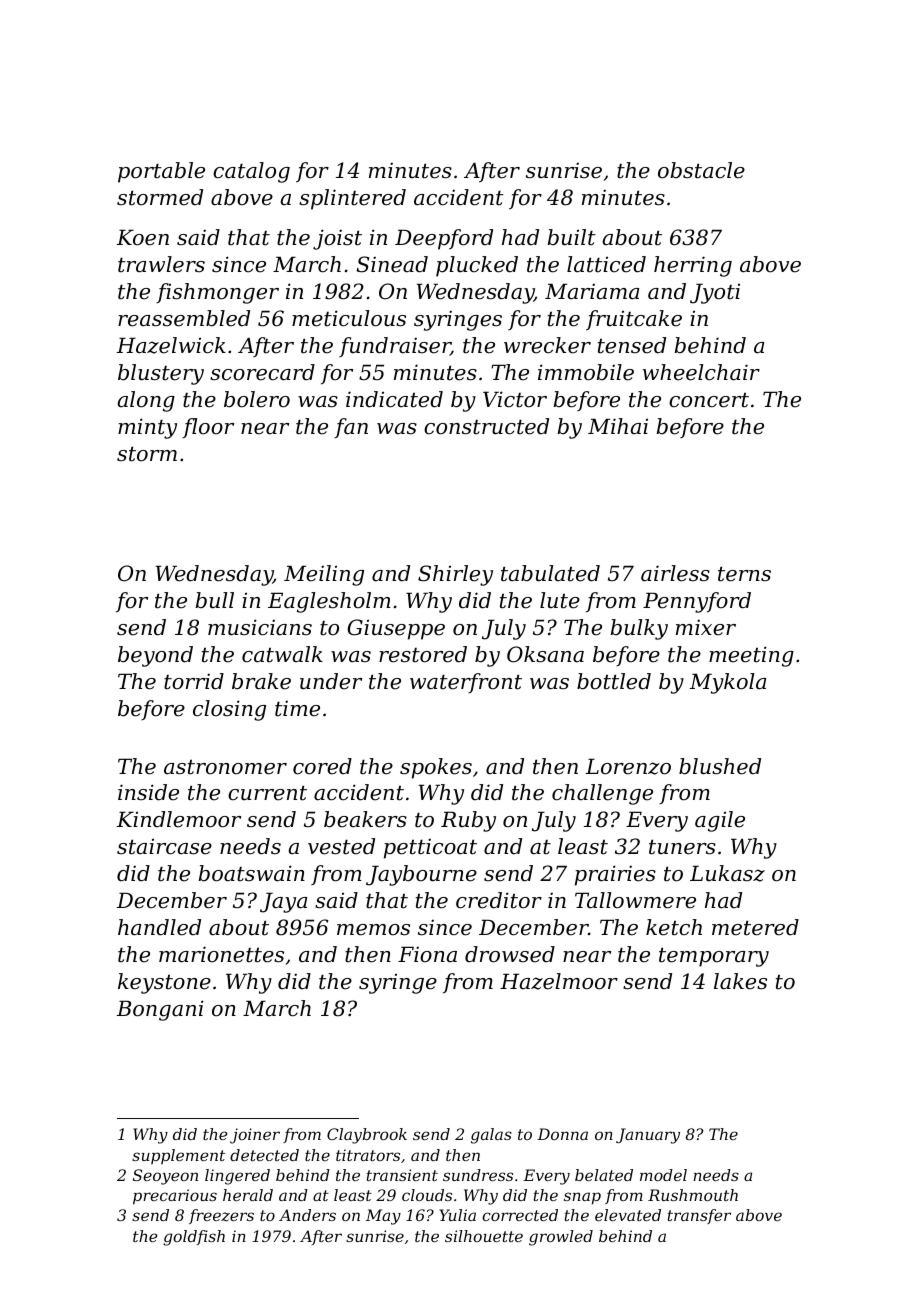  Describe the element at coordinates (648, 1136) in the document. I see `January` at that location.
